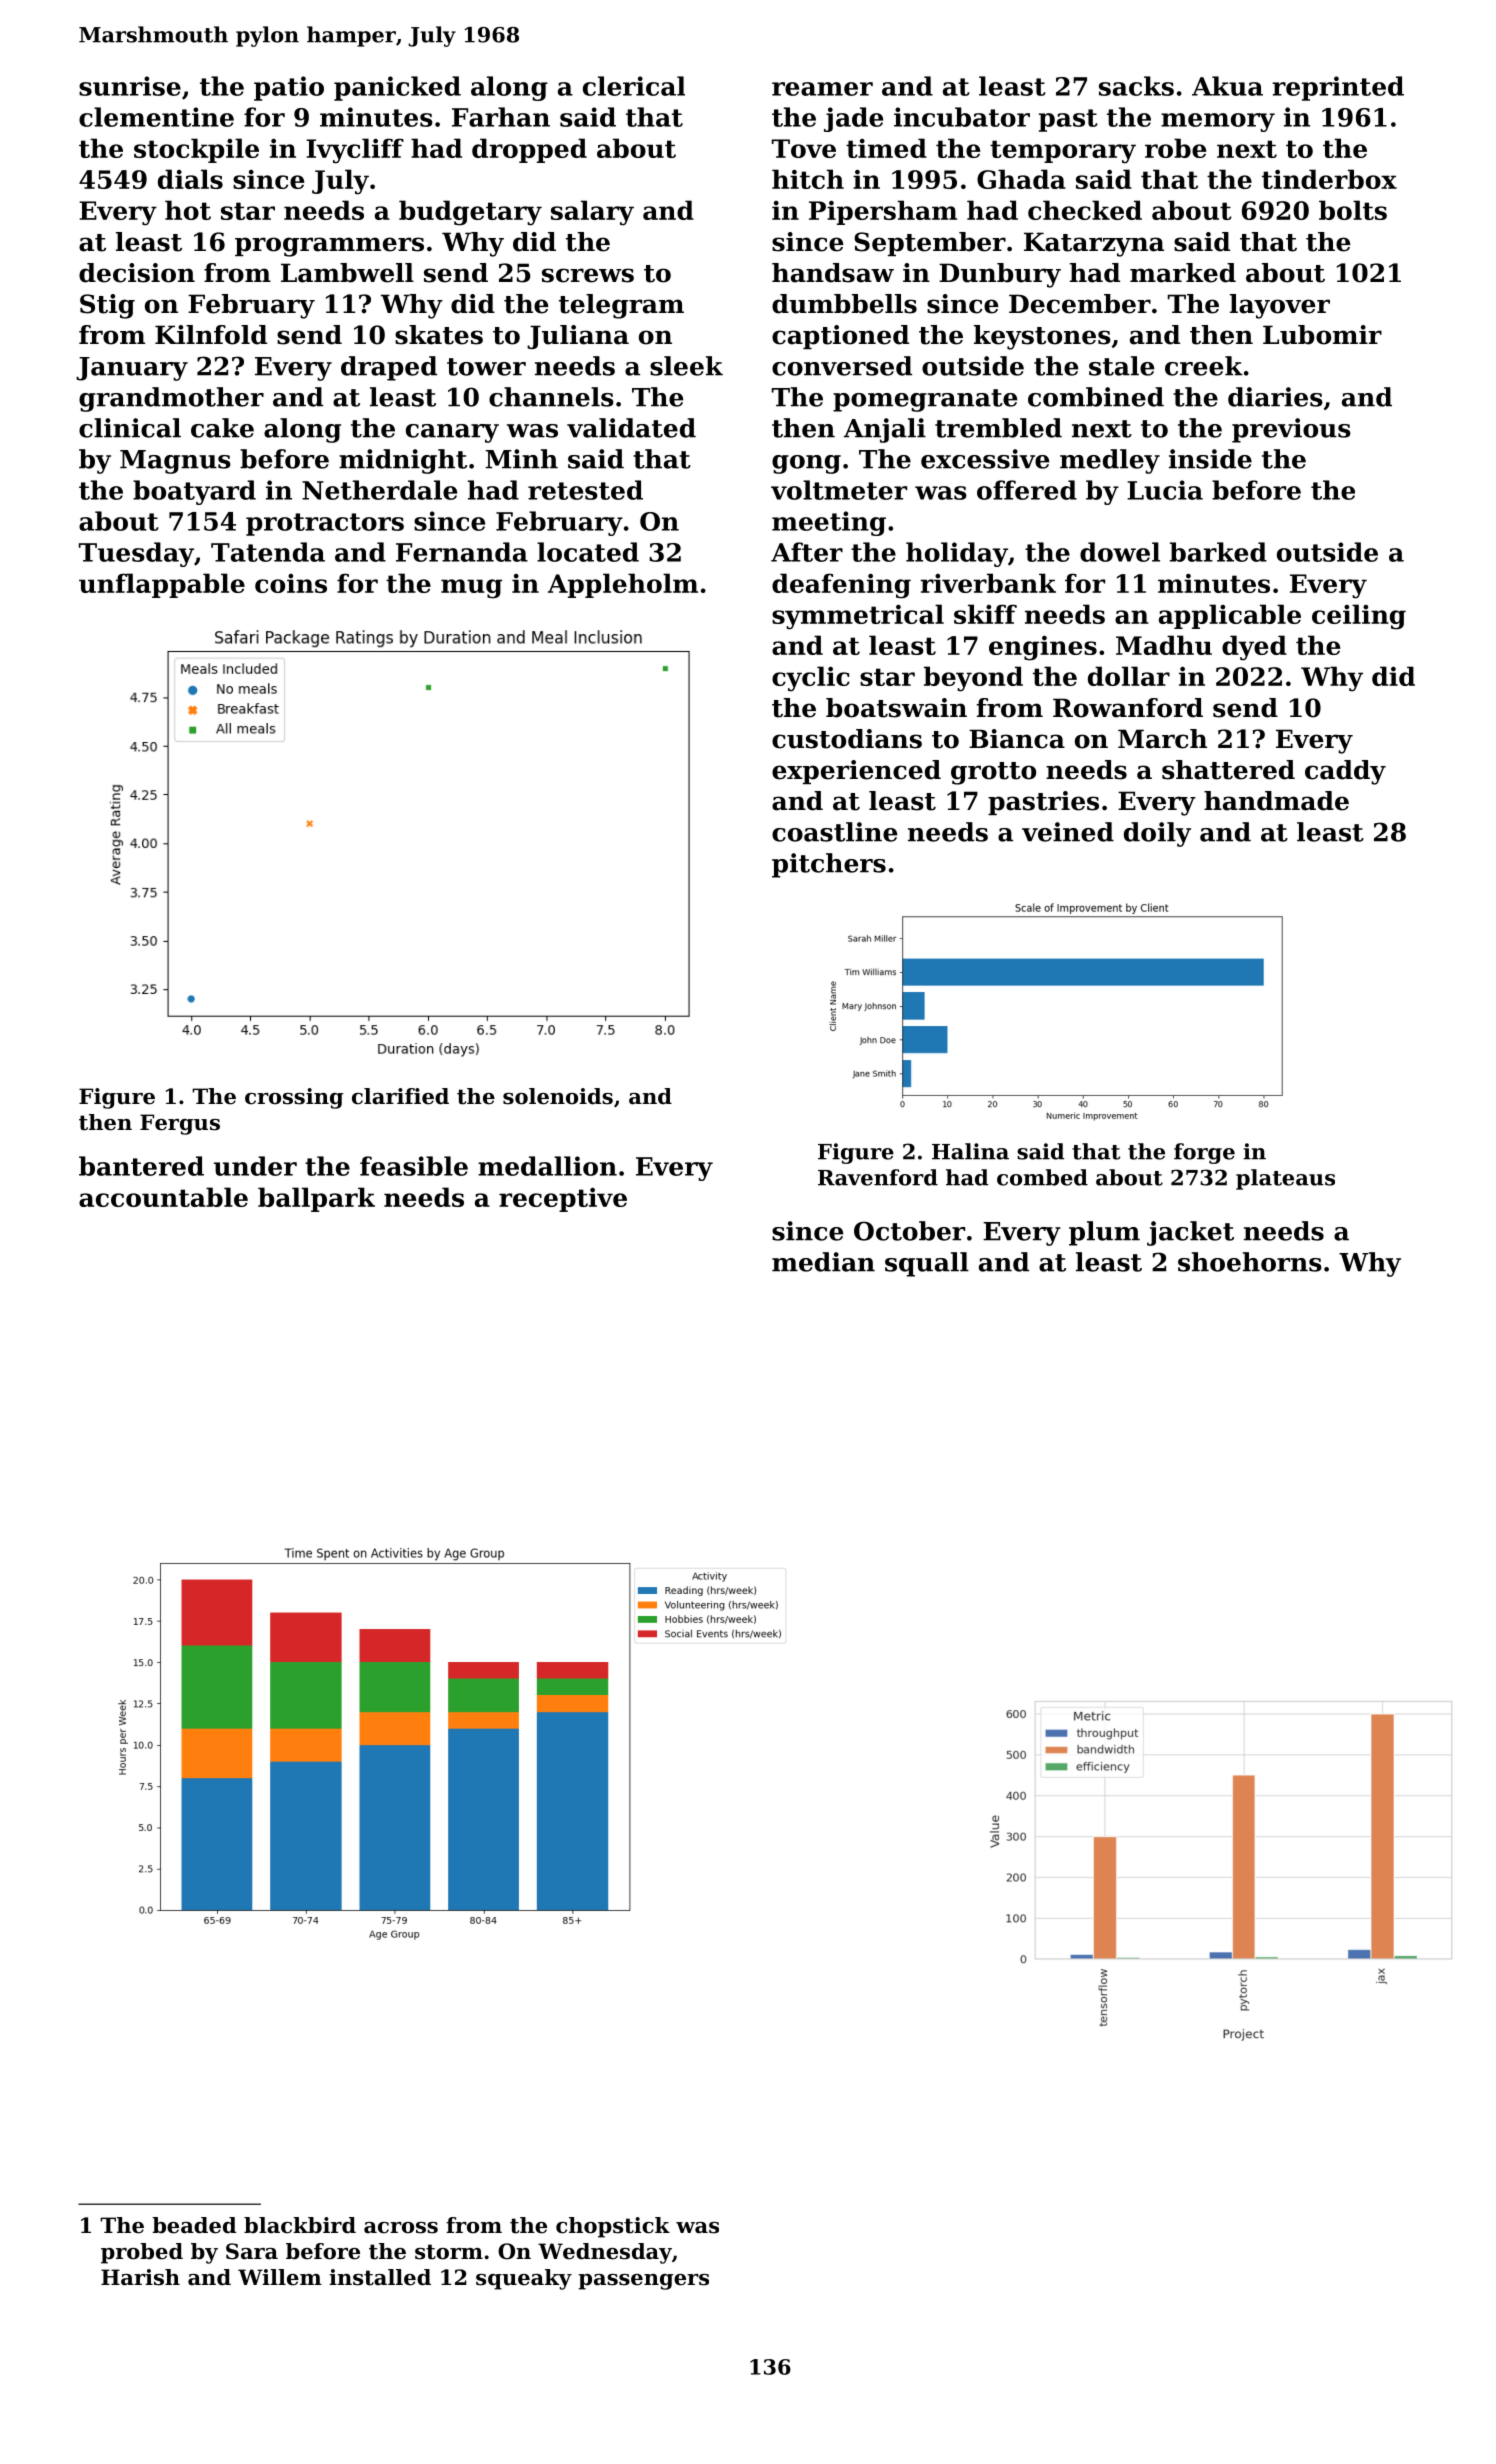  What do you see at coordinates (1190, 1233) in the screenshot?
I see `jacket` at bounding box center [1190, 1233].
